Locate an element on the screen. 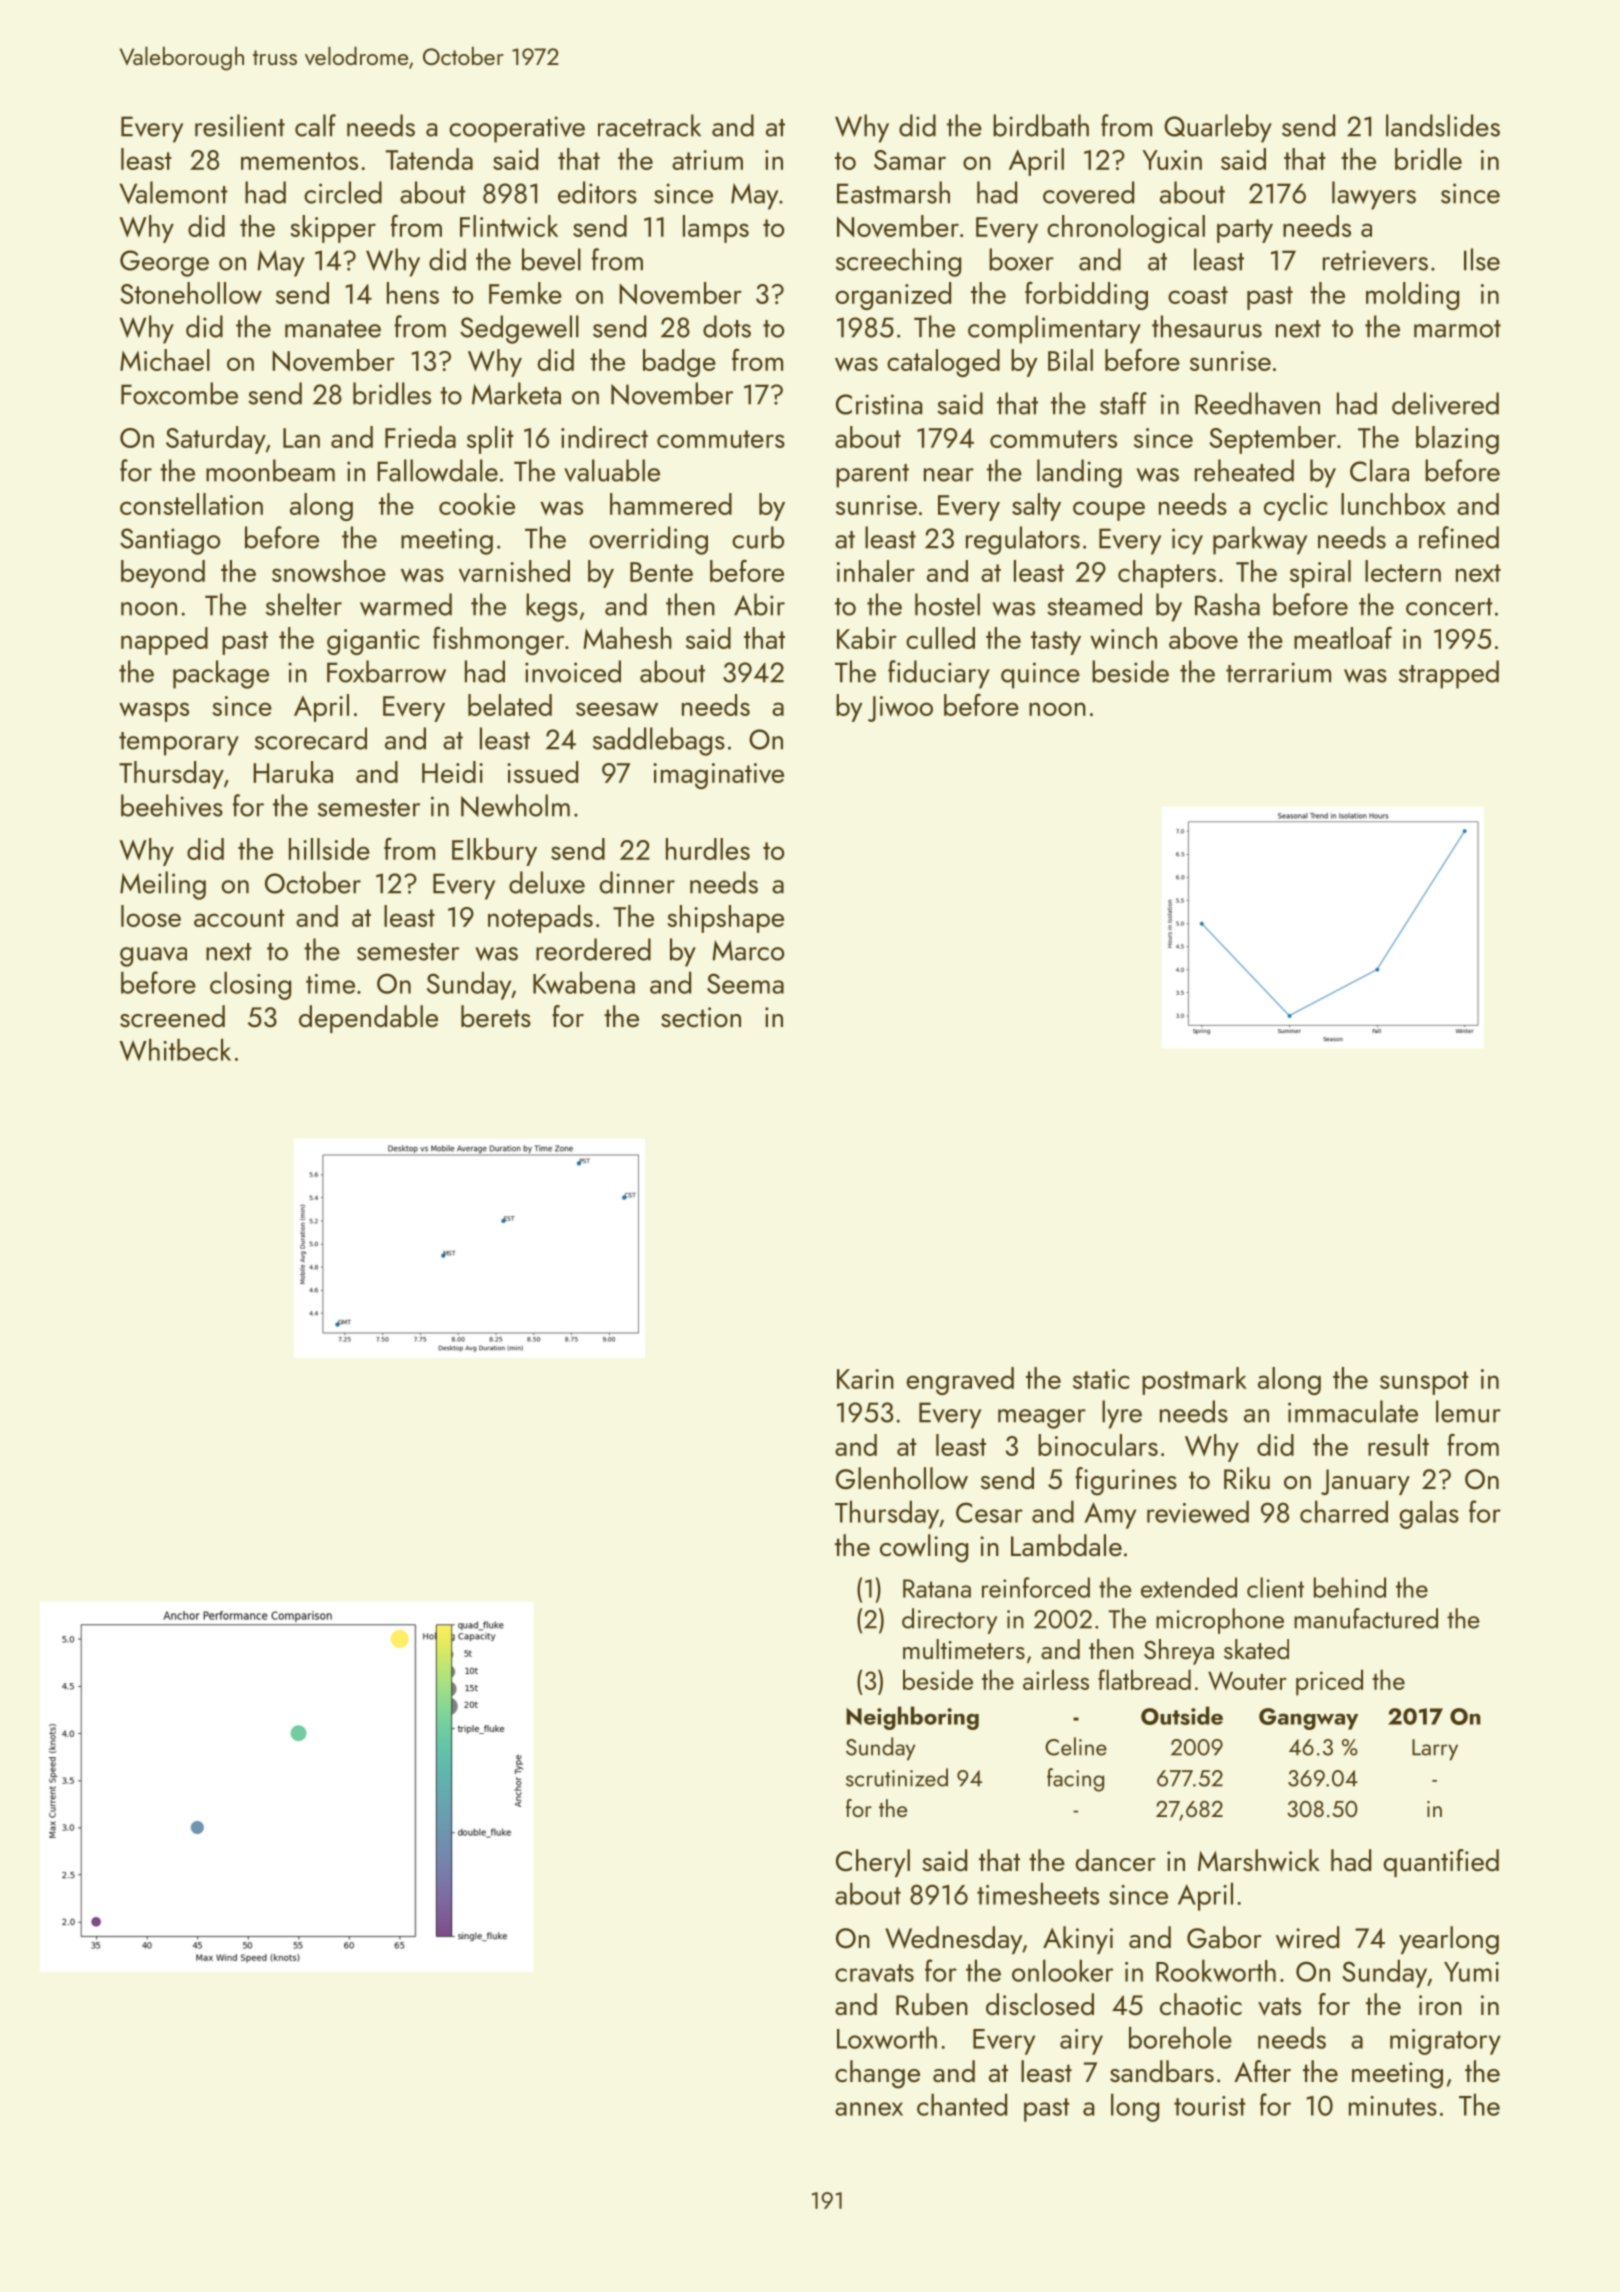  Cheryl is located at coordinates (873, 1863).
